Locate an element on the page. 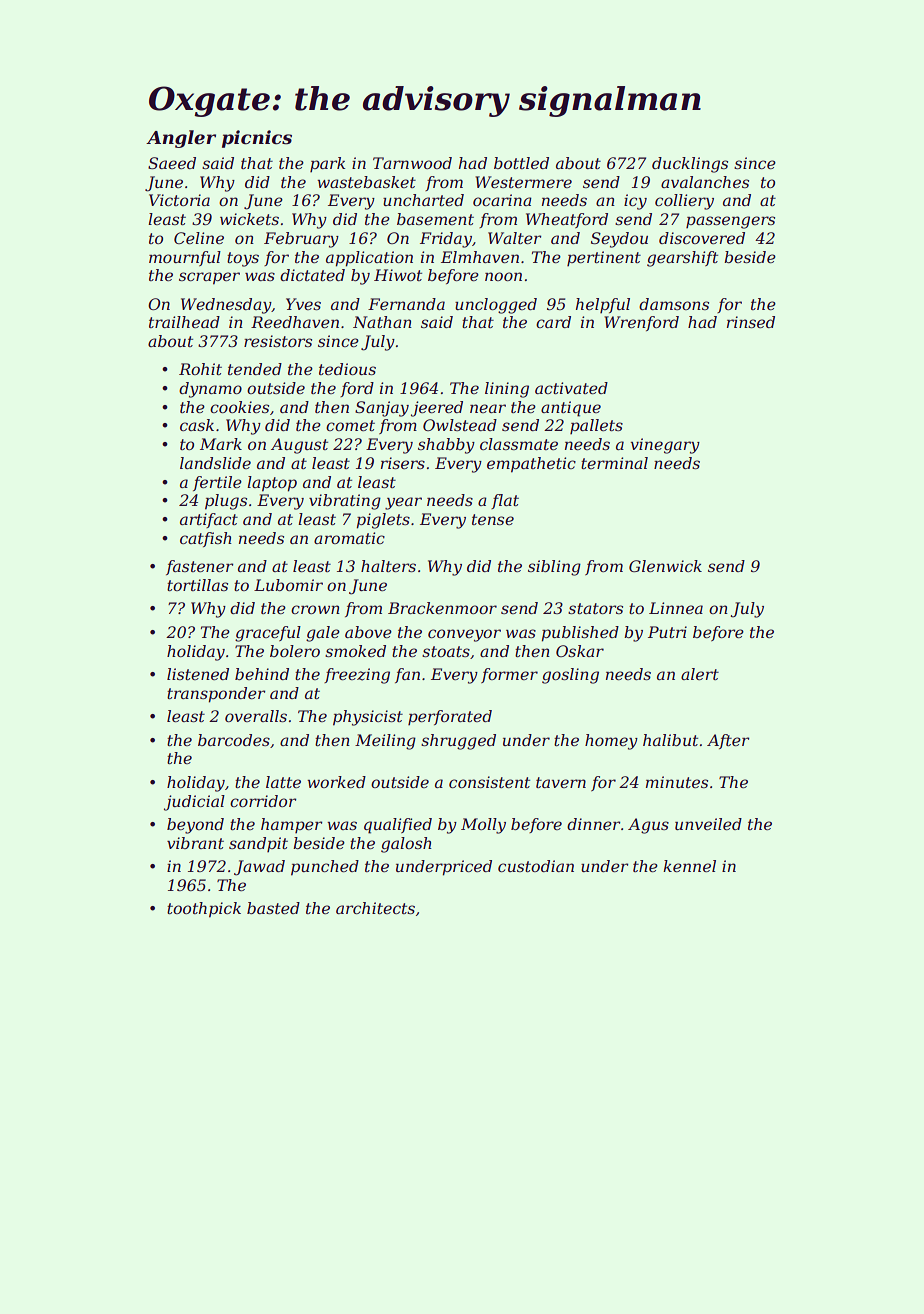  alert is located at coordinates (700, 674).
